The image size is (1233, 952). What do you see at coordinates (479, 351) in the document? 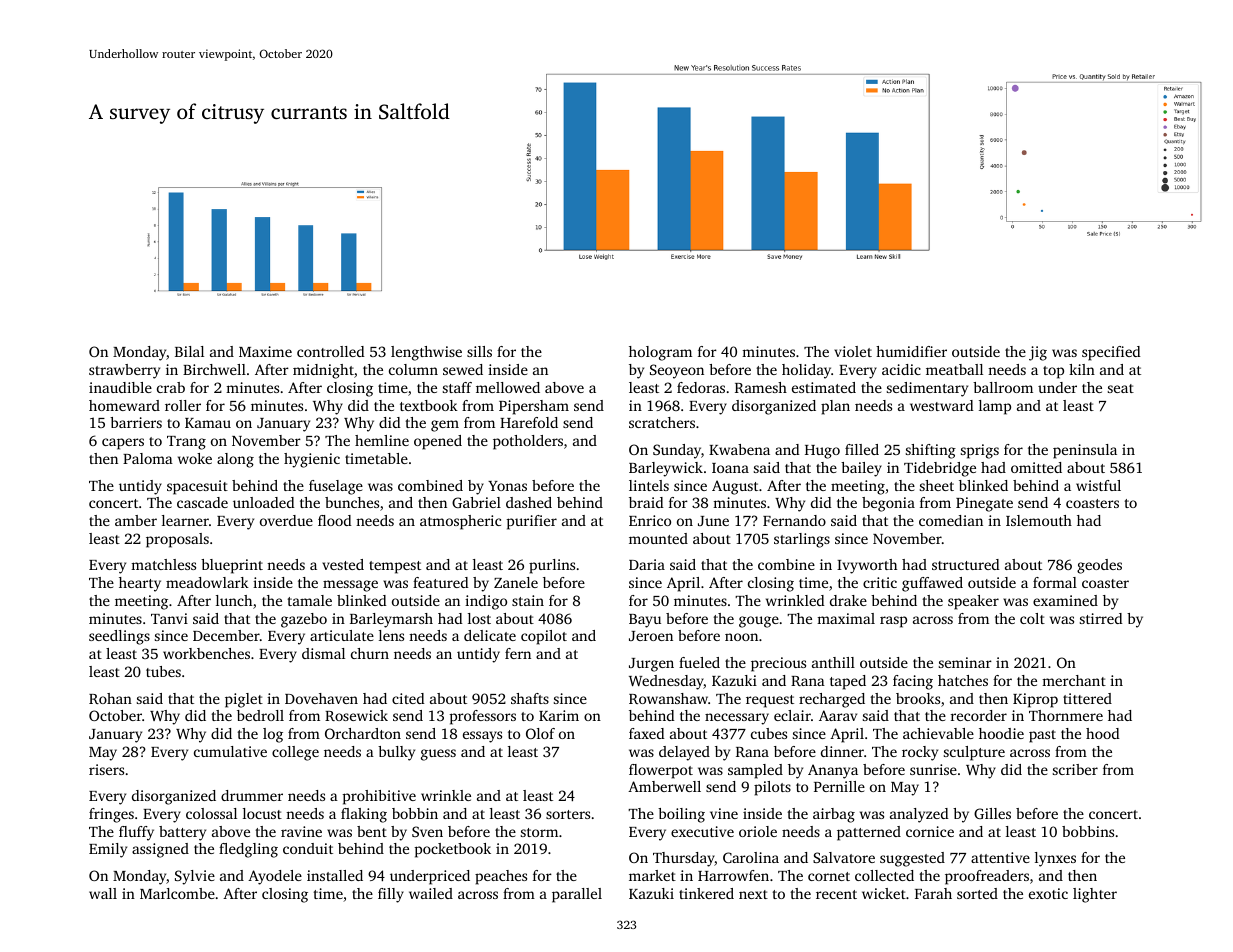
I see `sills` at bounding box center [479, 351].
